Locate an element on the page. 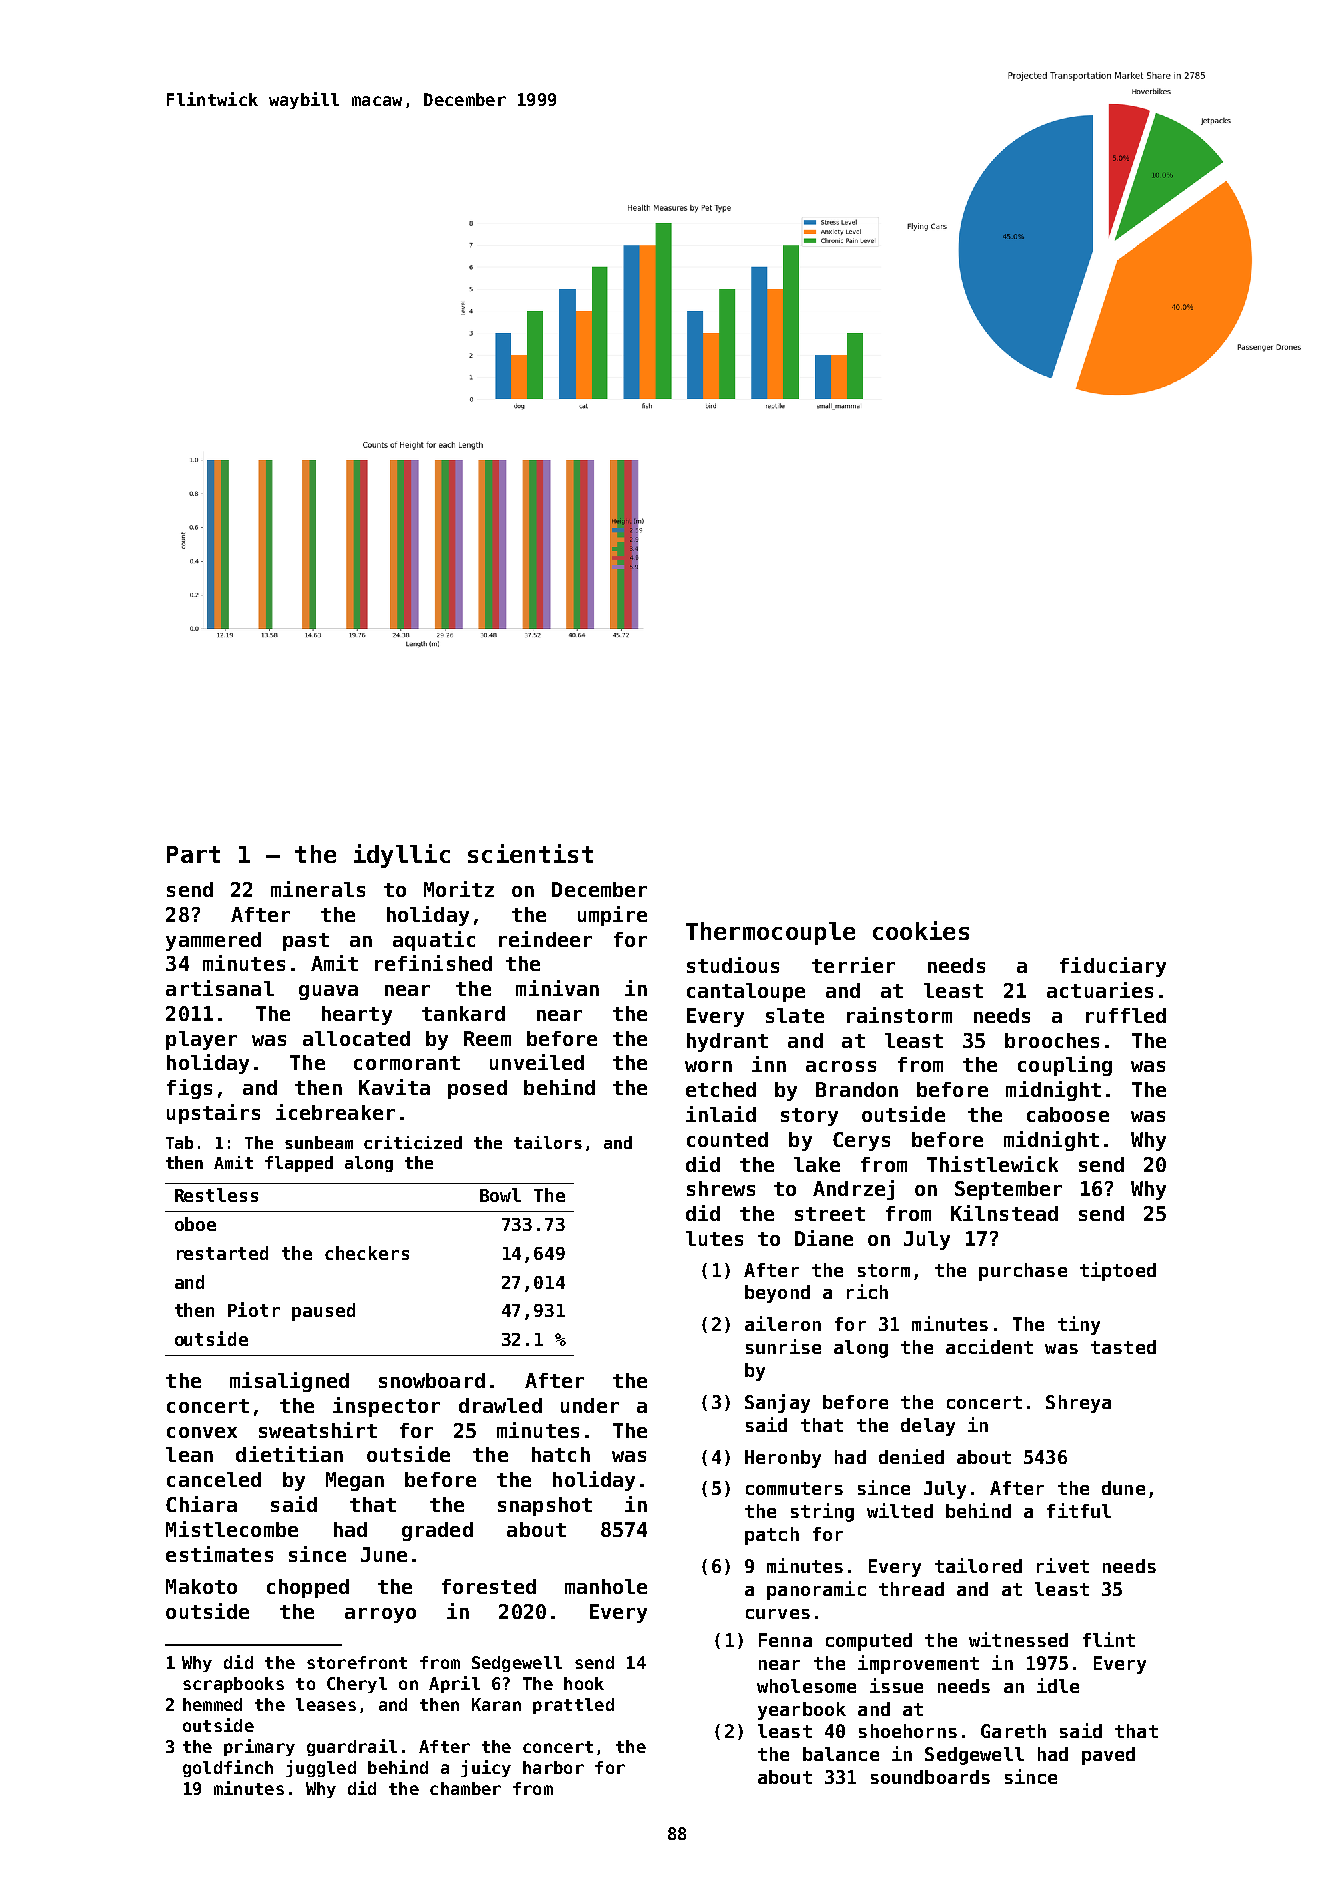  accident is located at coordinates (989, 1346).
